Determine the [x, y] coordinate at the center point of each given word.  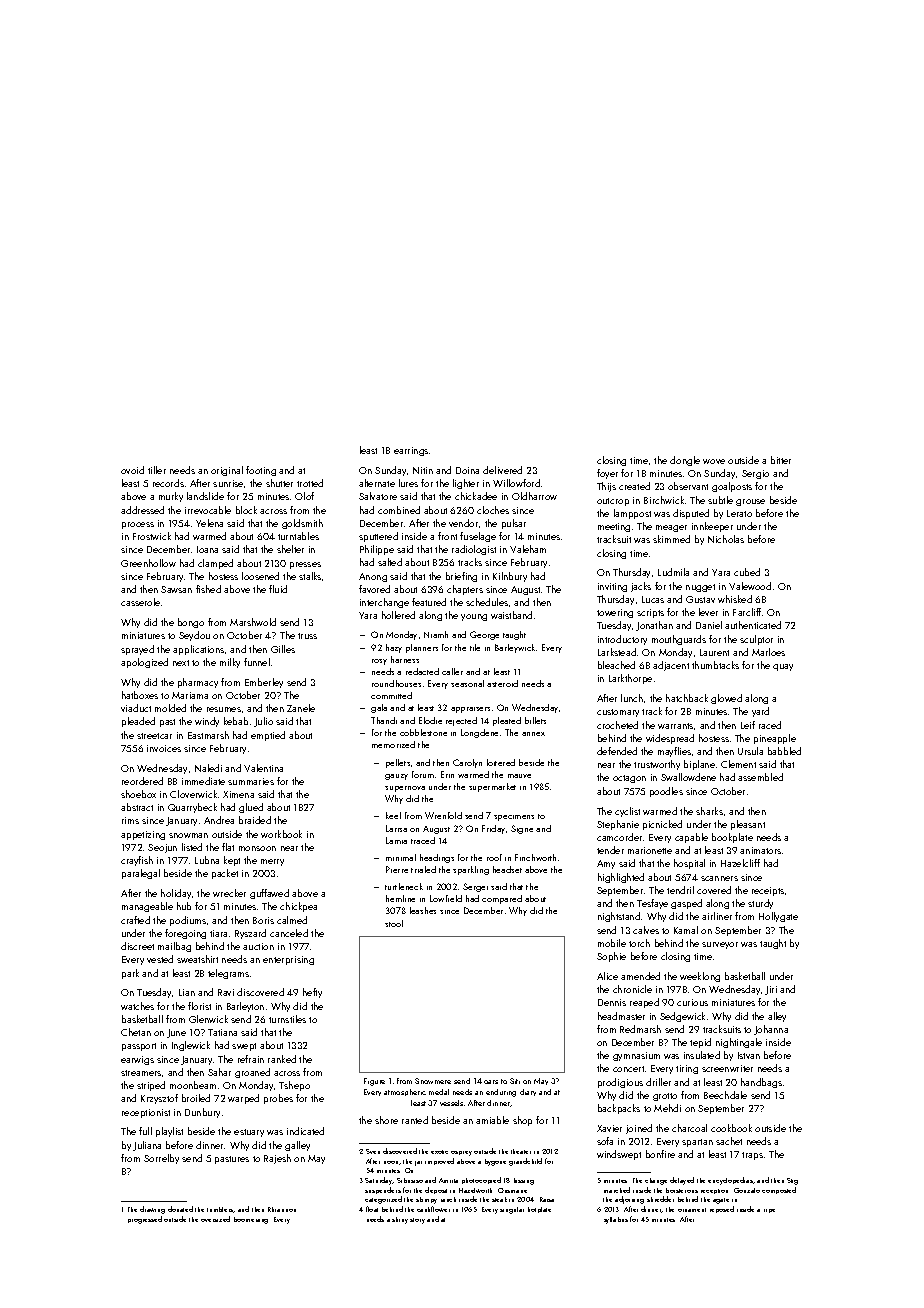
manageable [147, 907]
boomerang [251, 1220]
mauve [519, 776]
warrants [675, 726]
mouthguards [679, 640]
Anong [373, 577]
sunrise [228, 483]
